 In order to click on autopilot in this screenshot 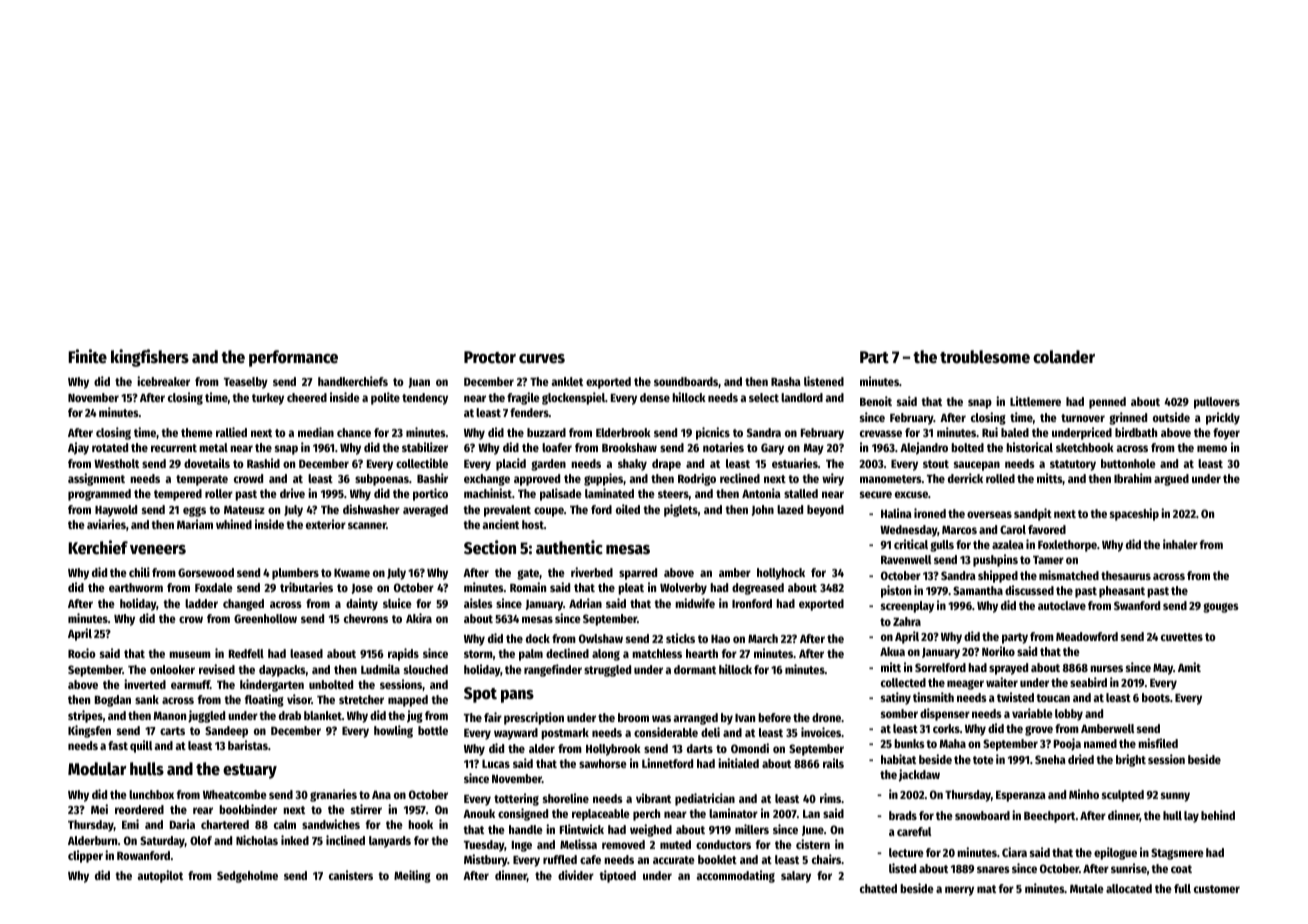, I will do `click(160, 876)`.
